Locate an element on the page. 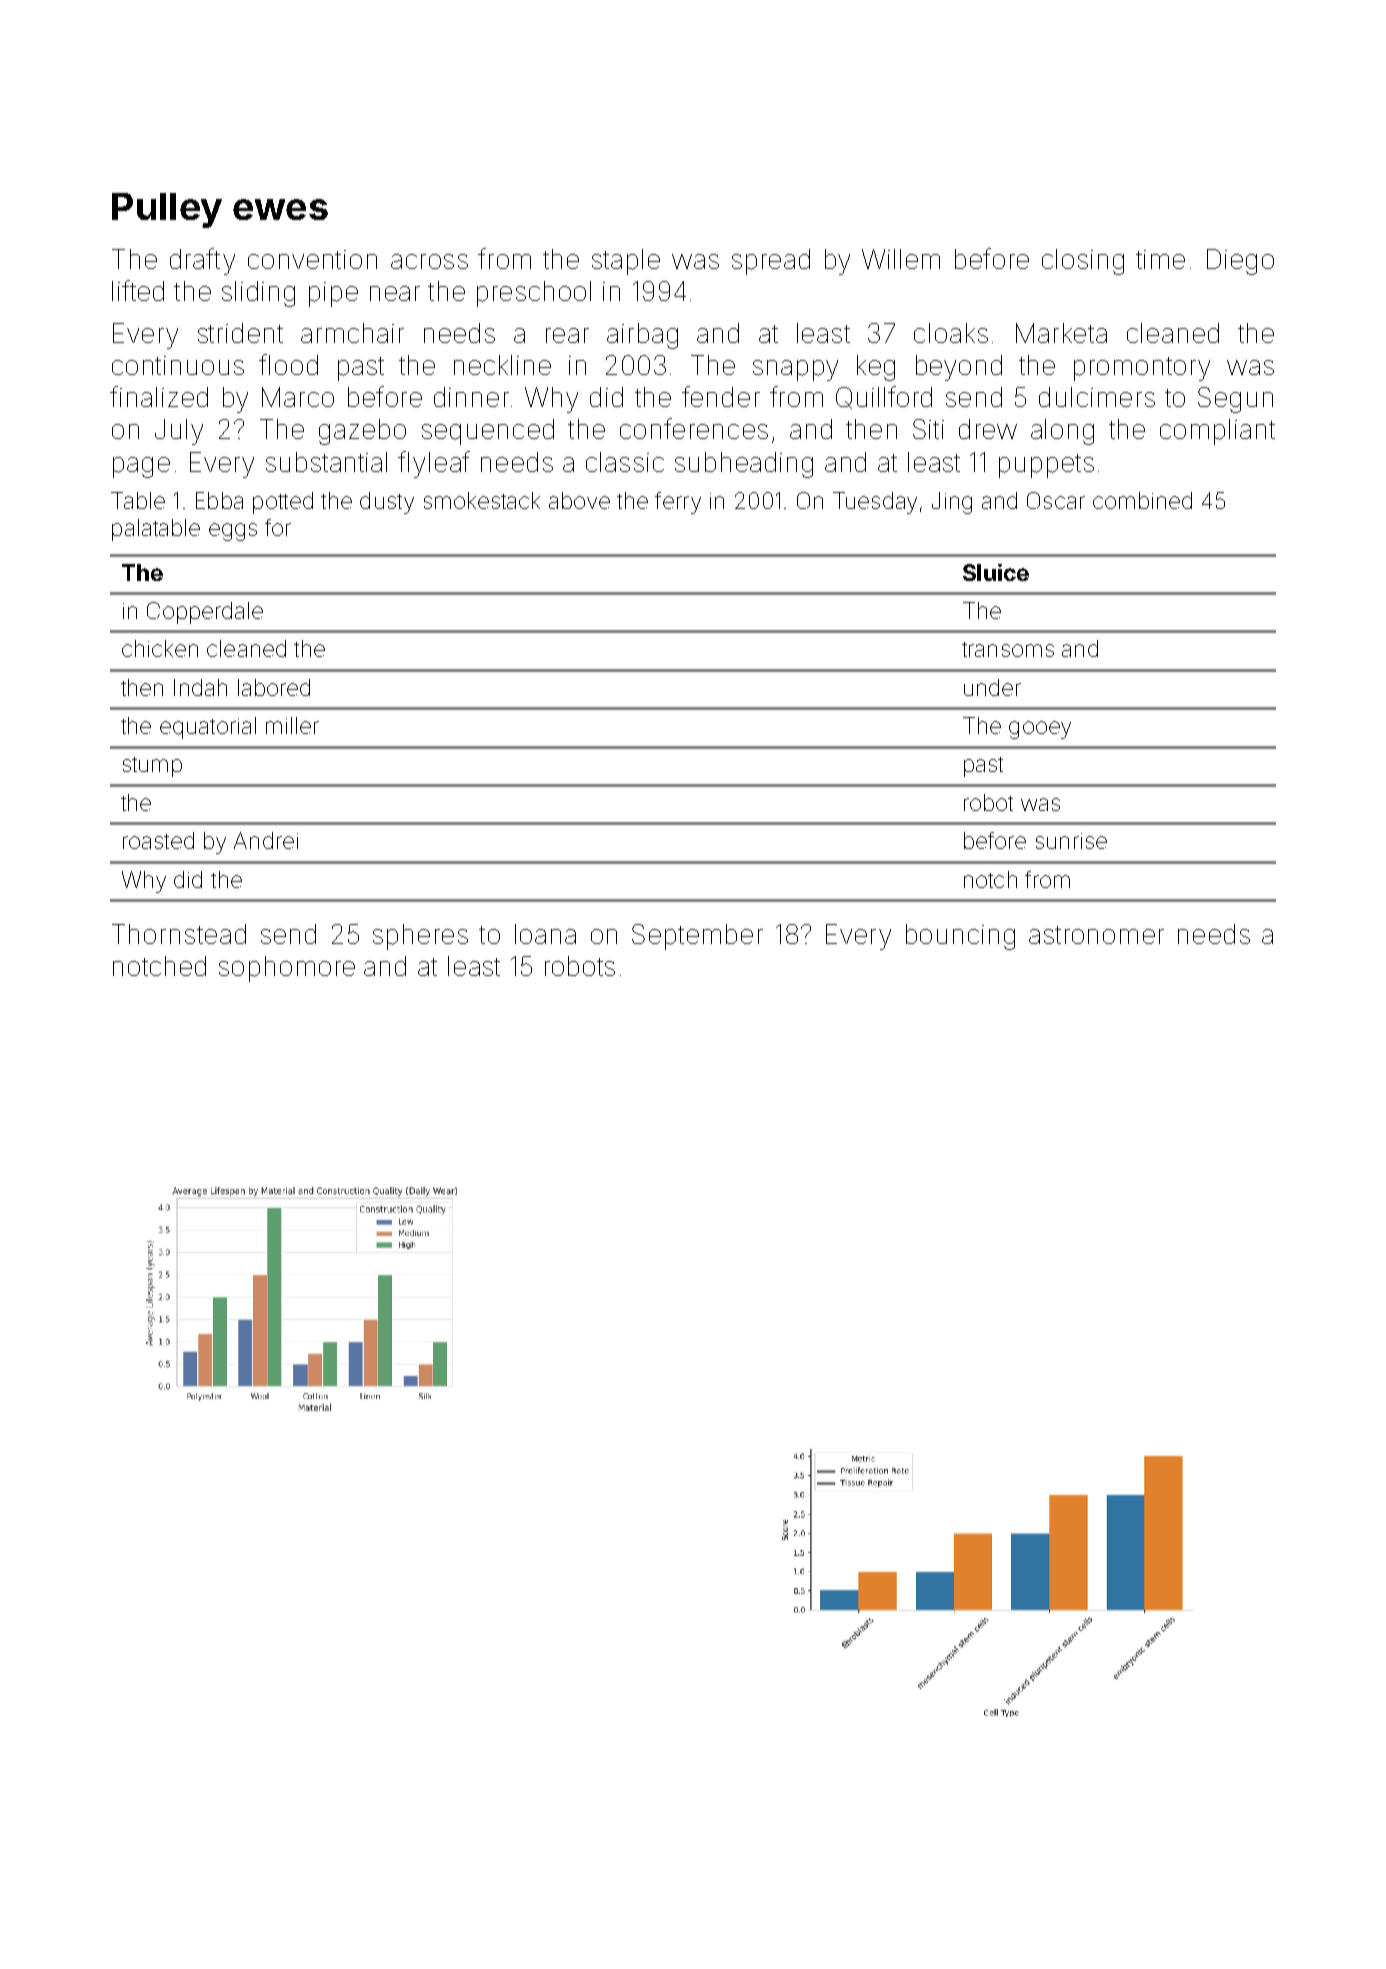 The height and width of the image is (1969, 1386). dusty is located at coordinates (387, 503).
